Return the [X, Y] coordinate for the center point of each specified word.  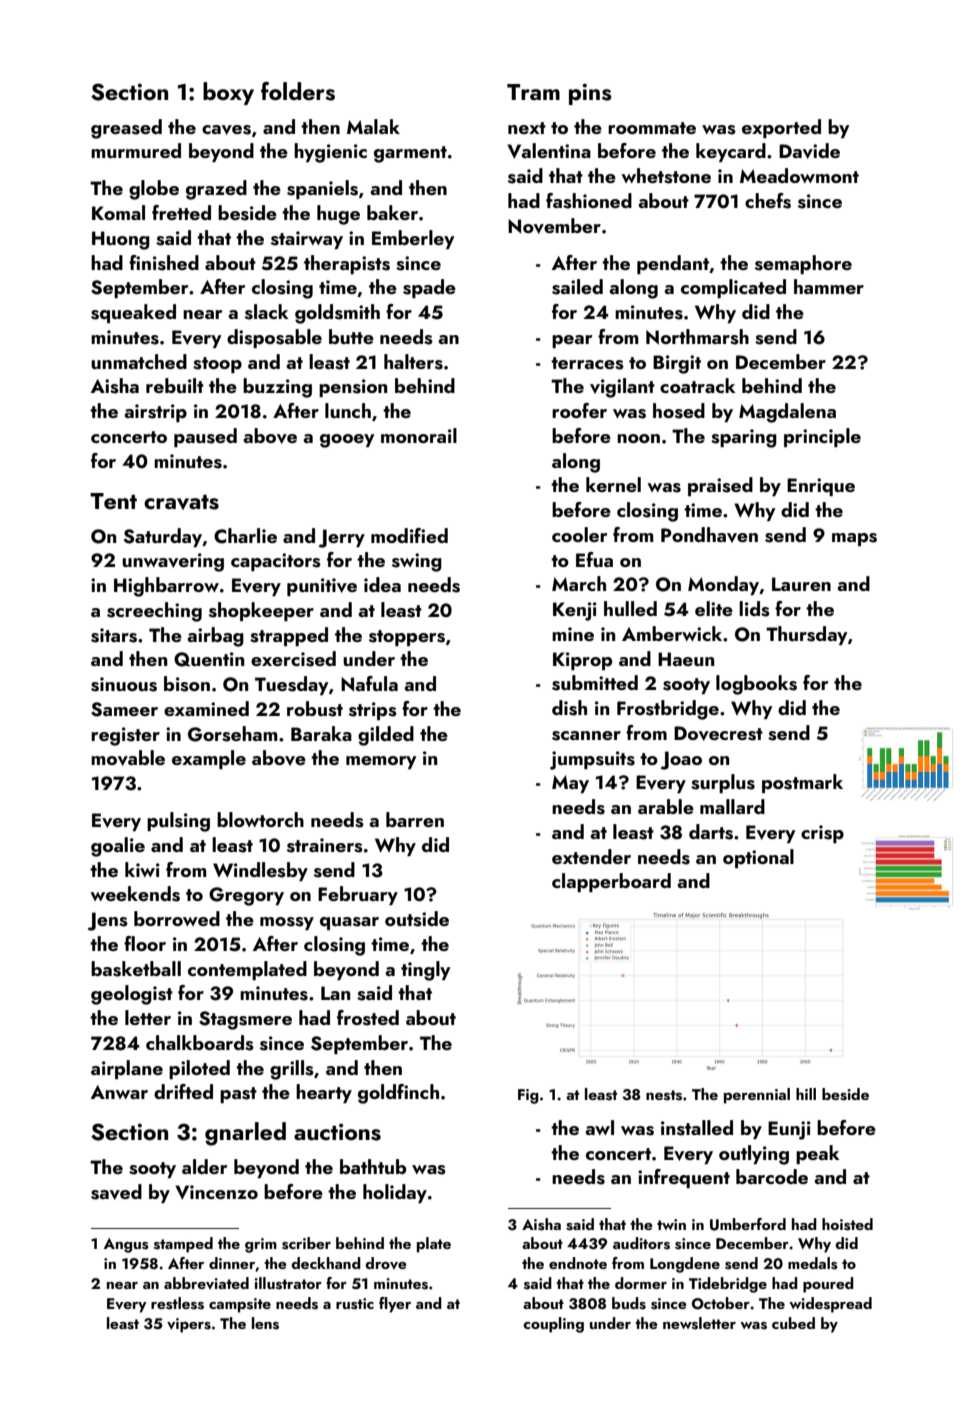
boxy [228, 93]
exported [781, 128]
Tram [533, 92]
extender [591, 856]
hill [806, 1094]
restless [177, 1303]
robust [315, 709]
